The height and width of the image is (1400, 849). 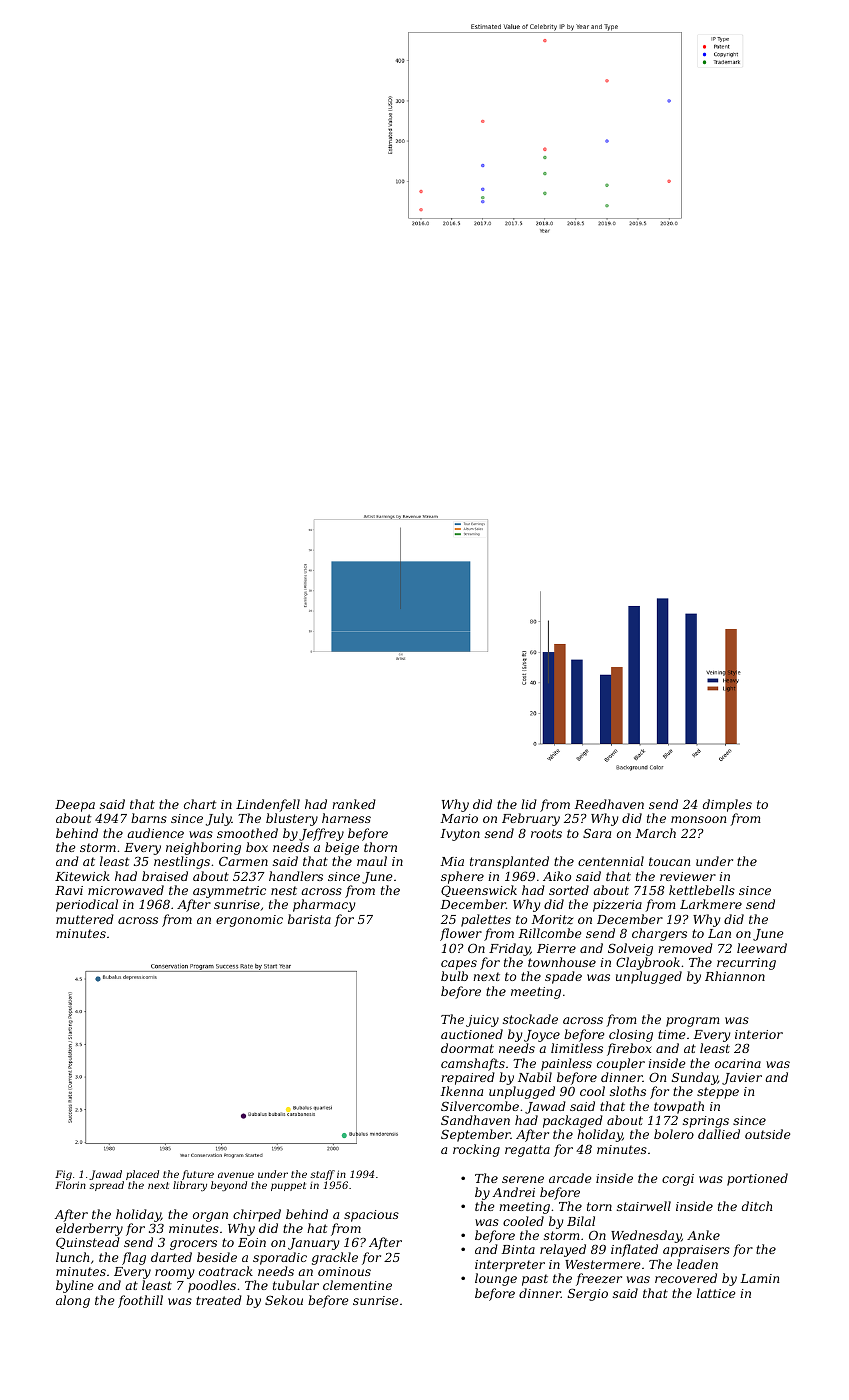 I want to click on barns, so click(x=149, y=818).
